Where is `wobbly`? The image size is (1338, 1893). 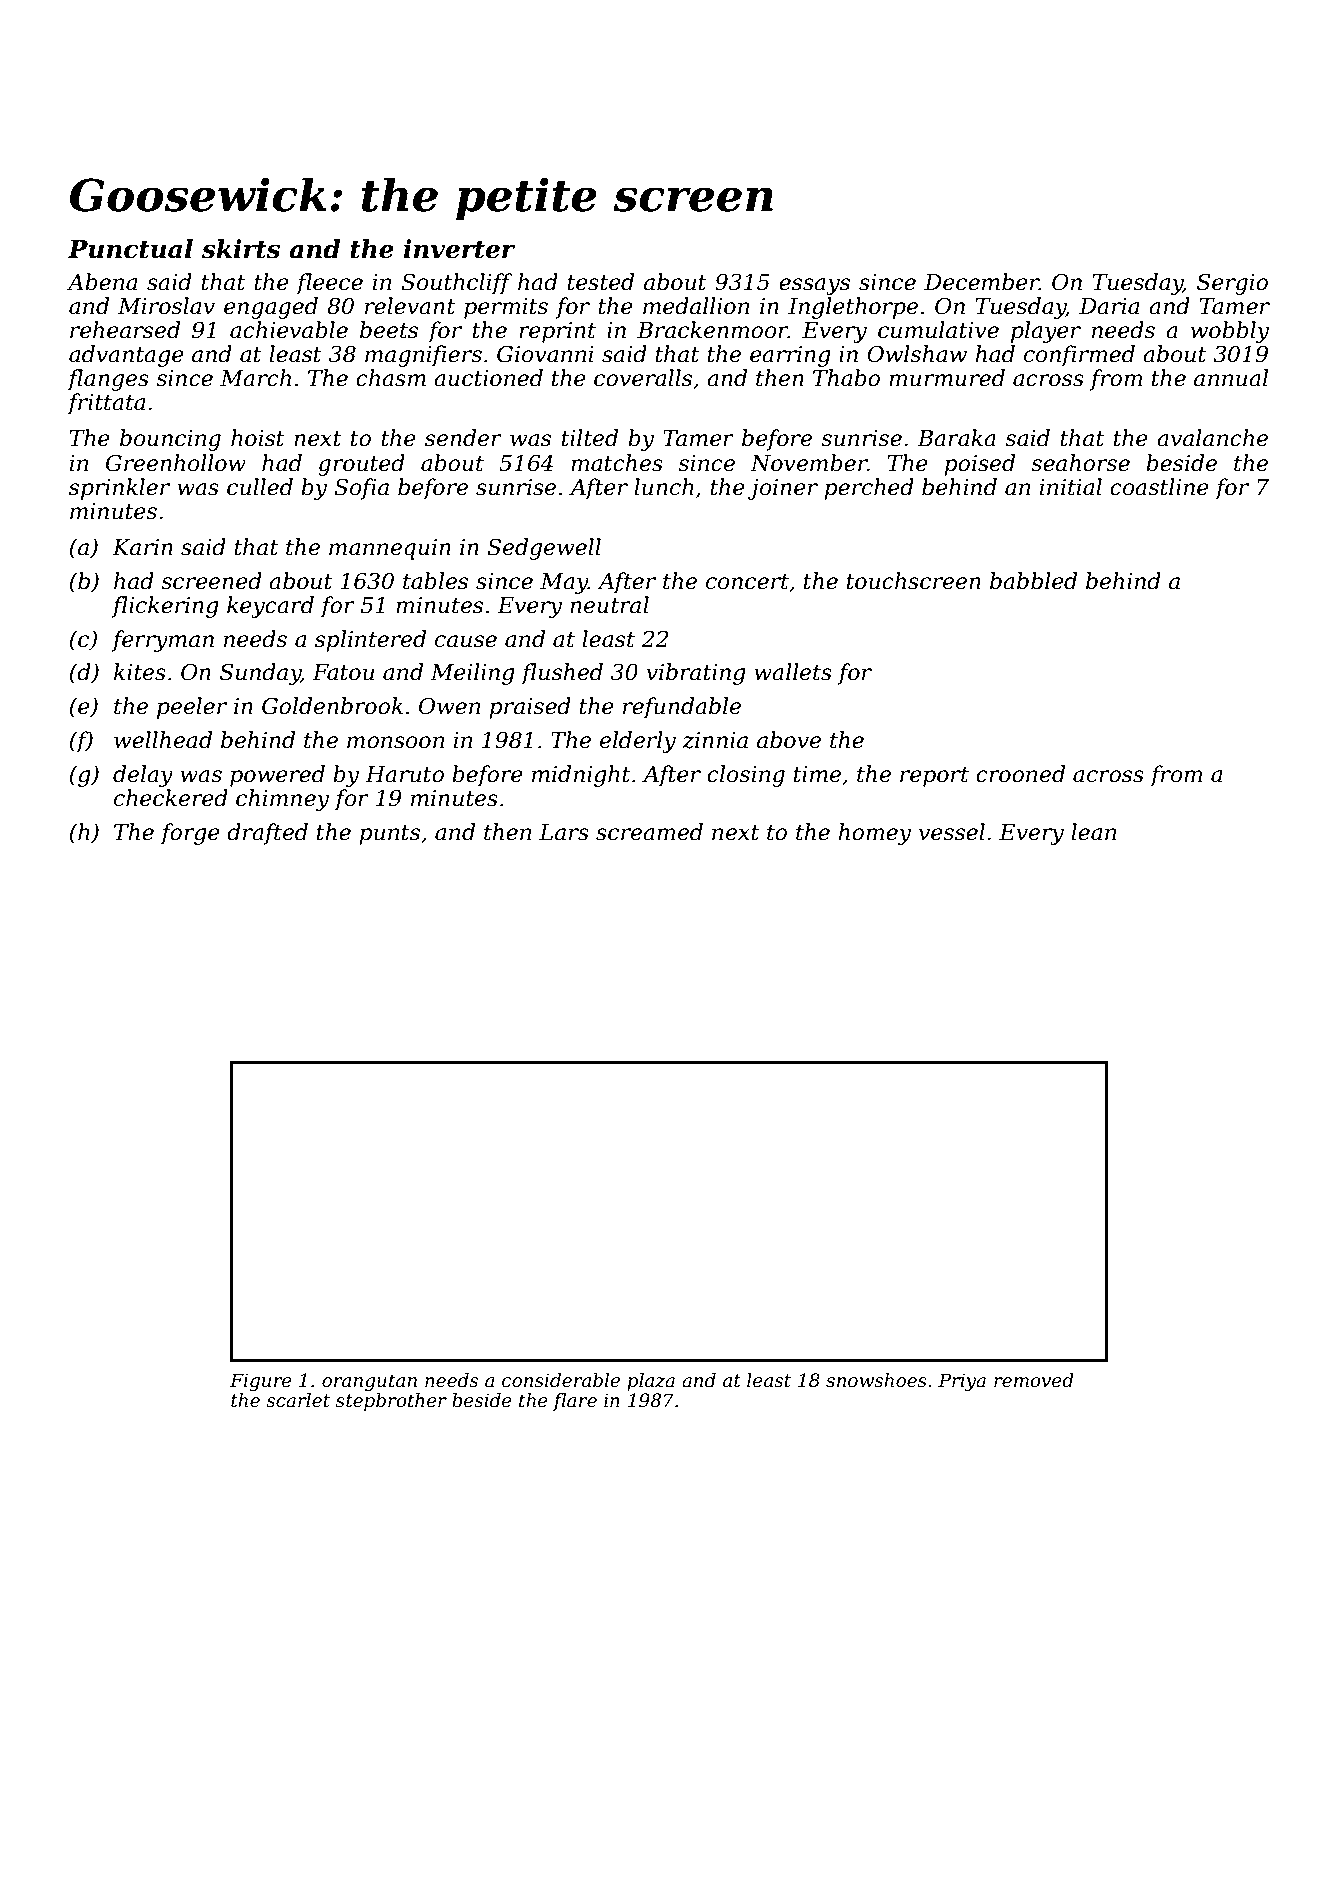 wobbly is located at coordinates (1230, 332).
